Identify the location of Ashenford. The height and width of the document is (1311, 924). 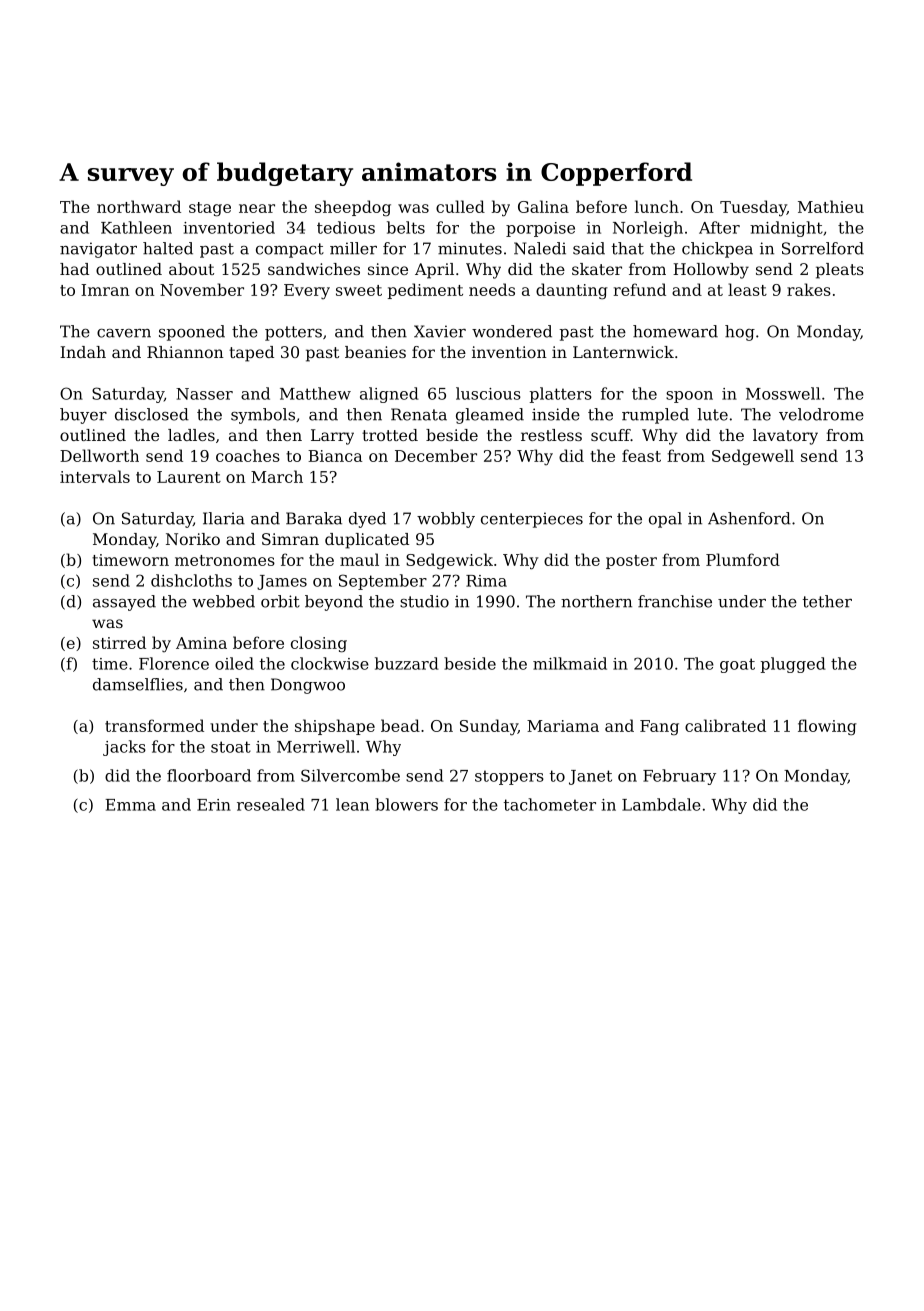
(749, 518).
